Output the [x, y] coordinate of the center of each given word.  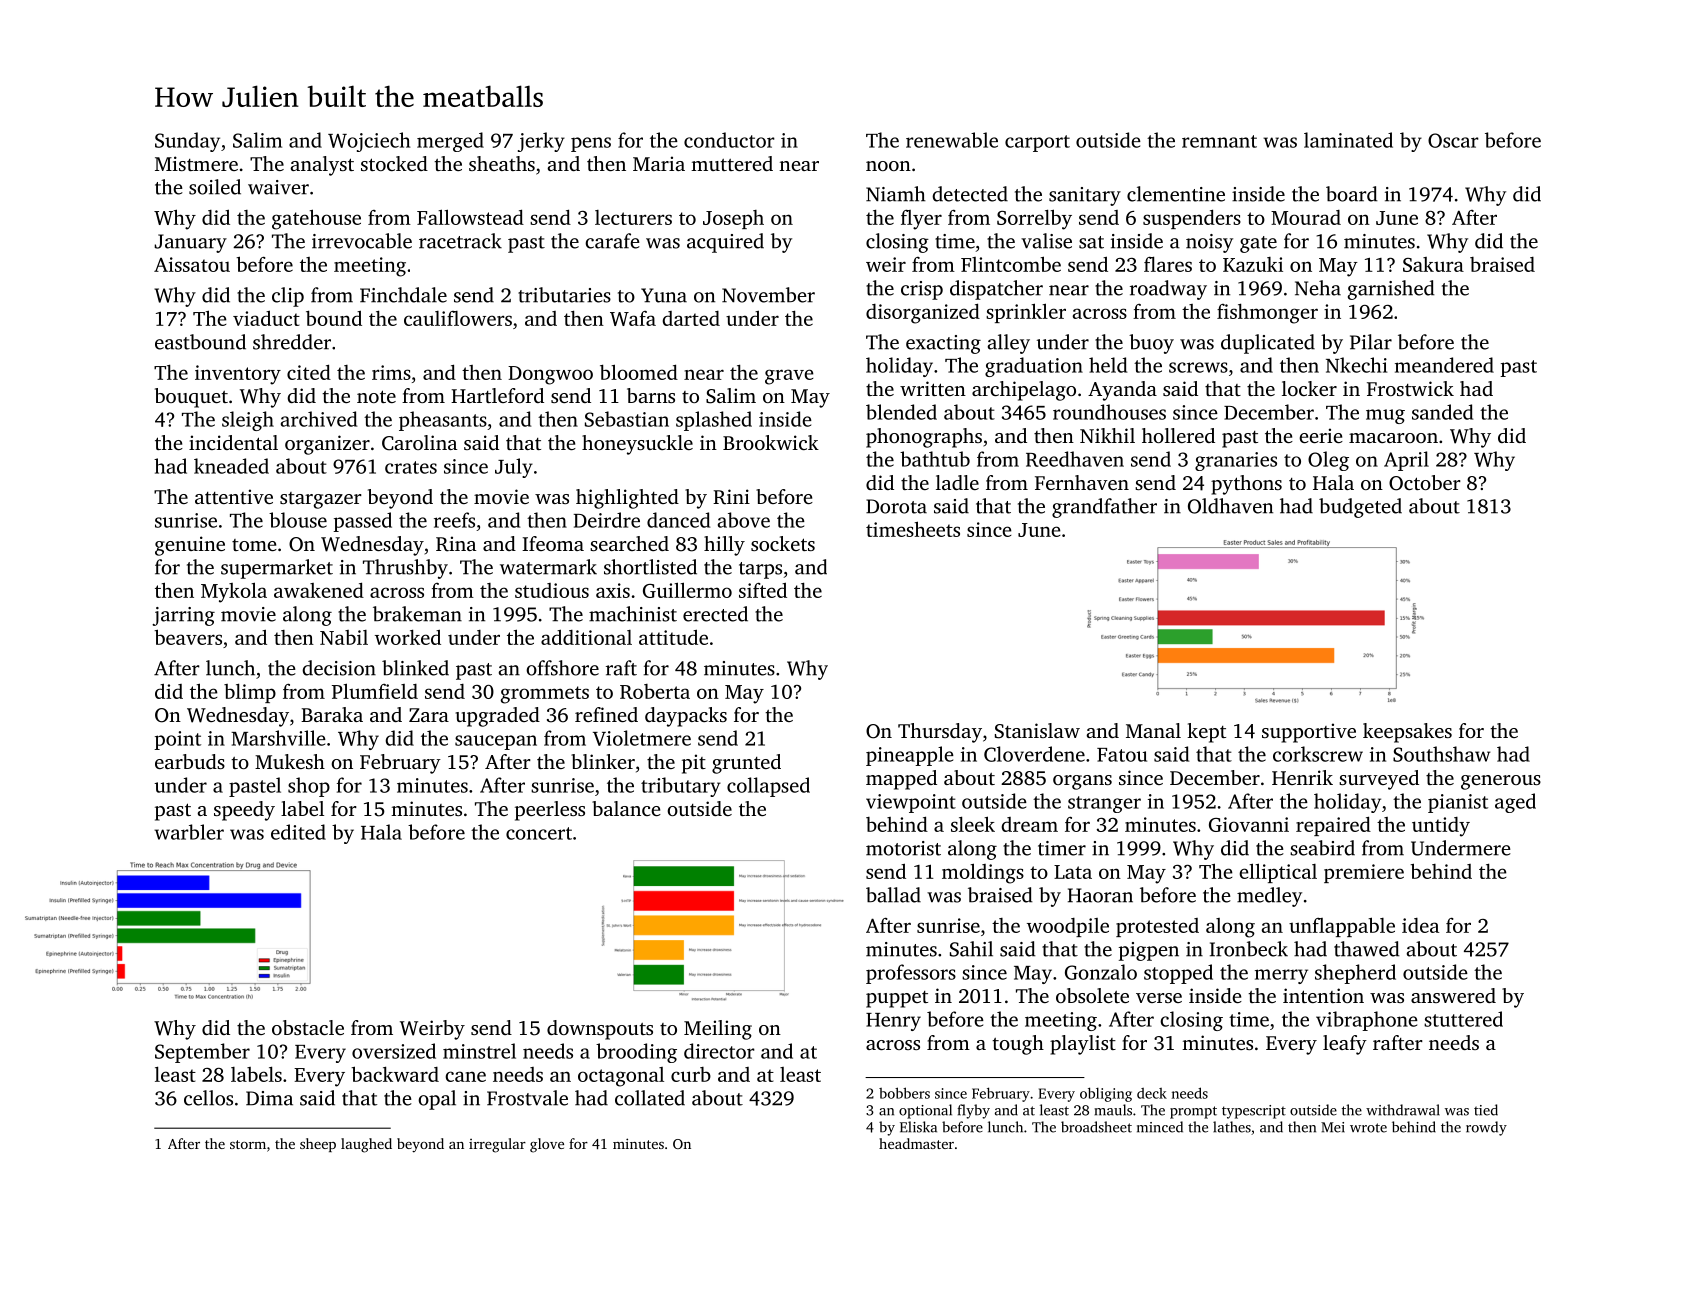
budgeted [1360, 508]
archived [319, 419]
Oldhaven [1230, 506]
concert [539, 833]
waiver [278, 187]
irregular [497, 1145]
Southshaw [1442, 754]
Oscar [1453, 140]
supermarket [277, 569]
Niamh [896, 194]
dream [1030, 824]
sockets [783, 543]
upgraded [497, 717]
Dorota [896, 506]
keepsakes [1407, 733]
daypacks [686, 717]
